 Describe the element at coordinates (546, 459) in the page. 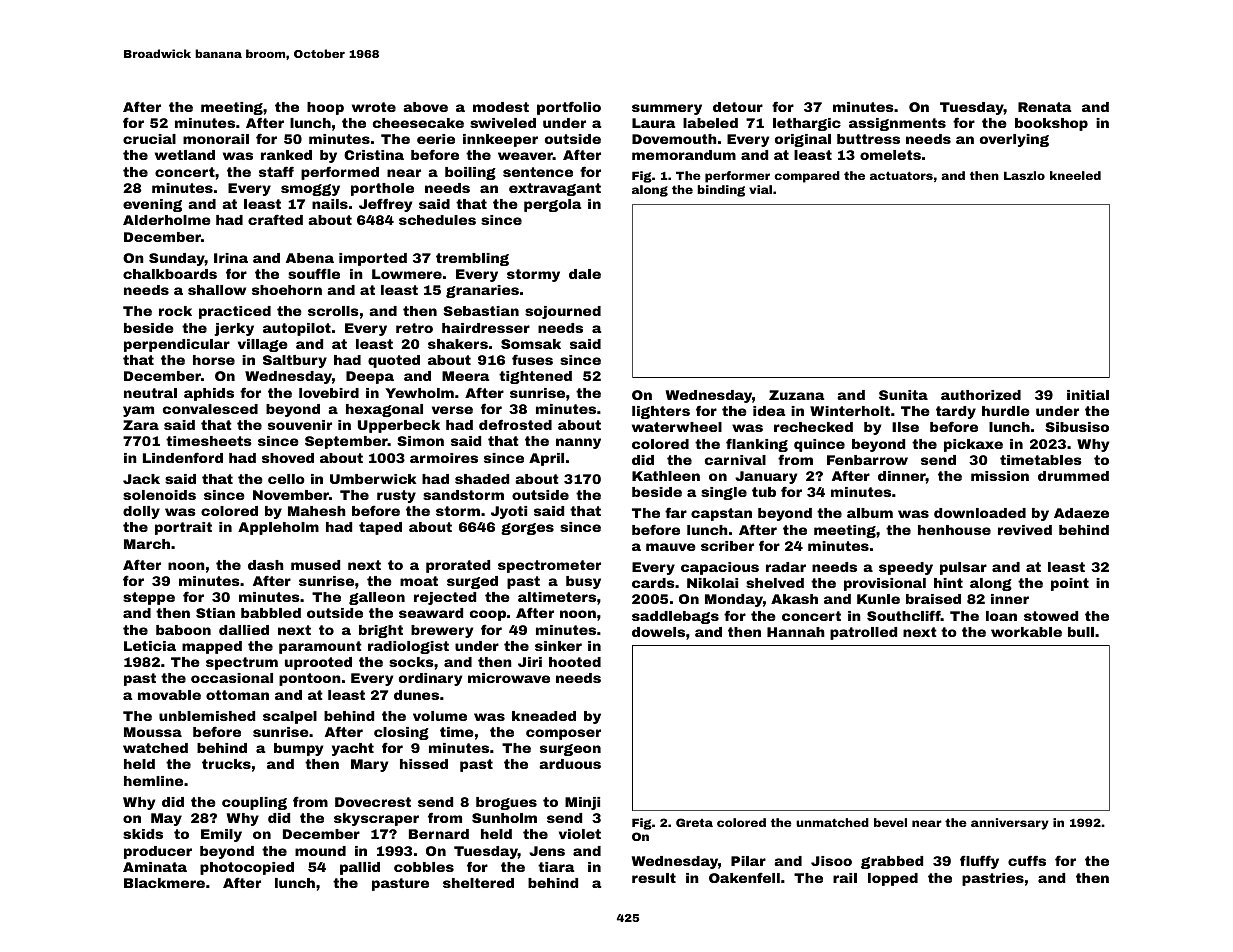

I see `April` at that location.
